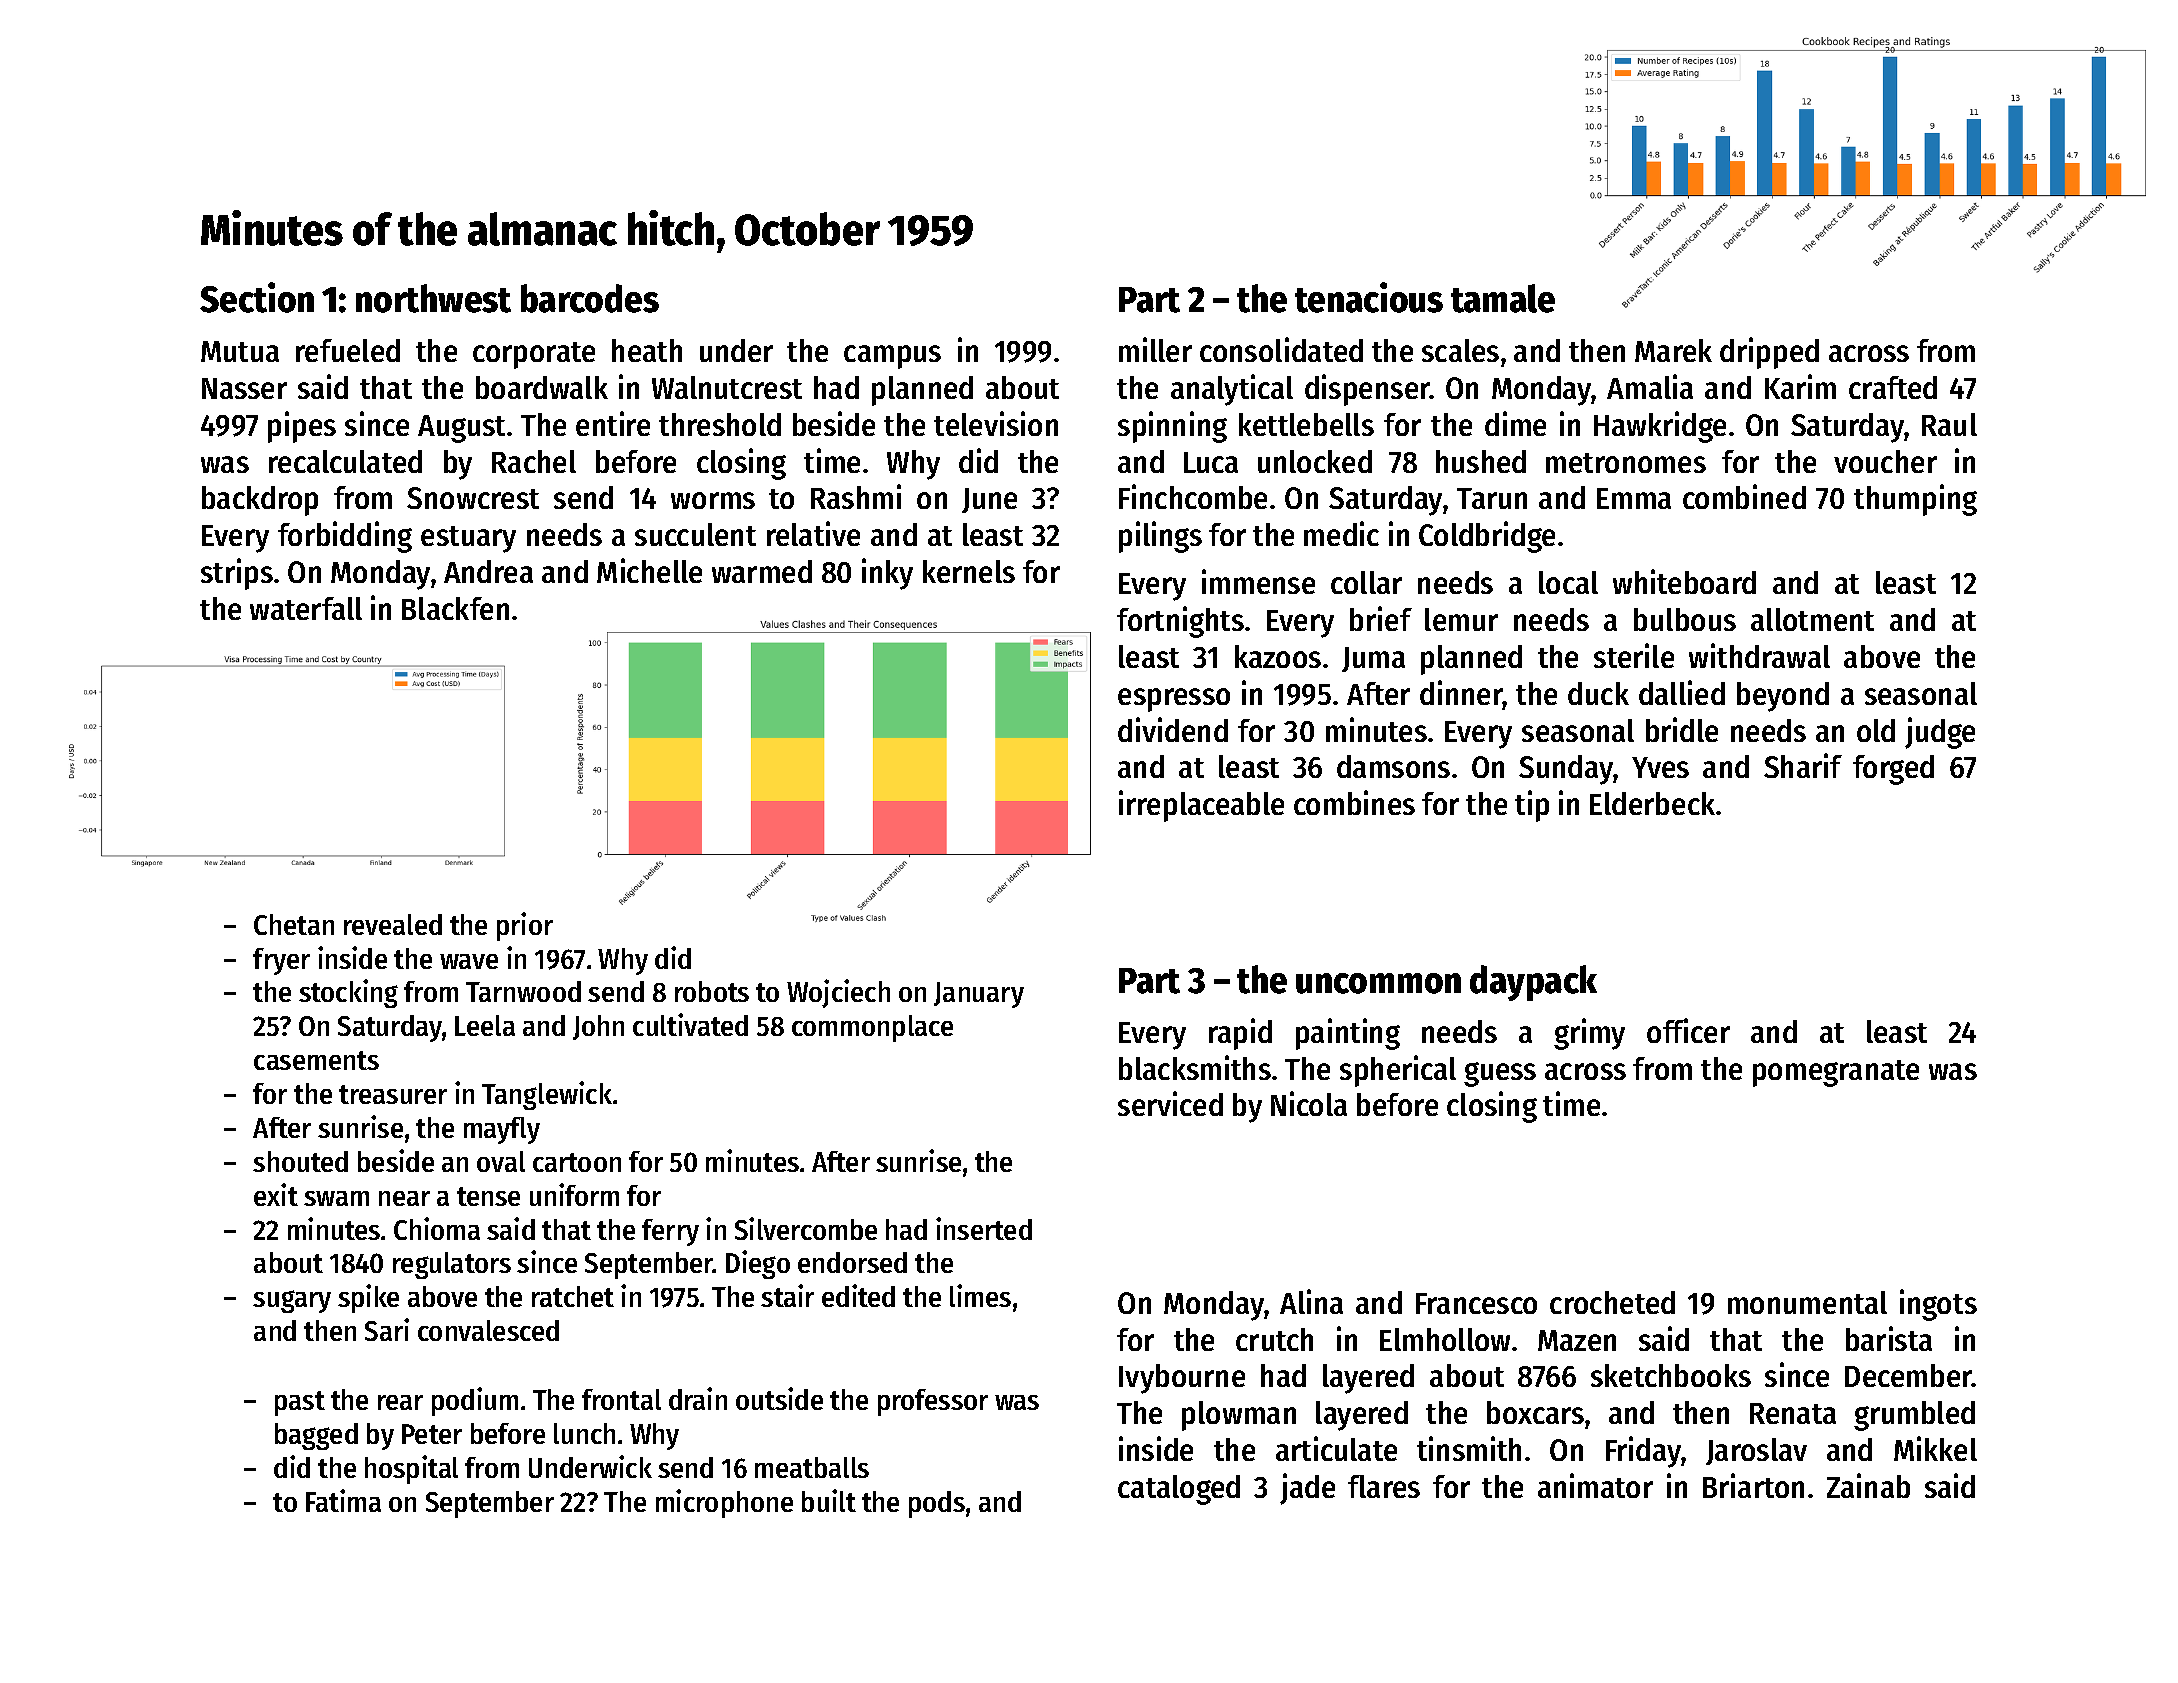 Image resolution: width=2178 pixels, height=1683 pixels. I want to click on ingots, so click(1938, 1305).
